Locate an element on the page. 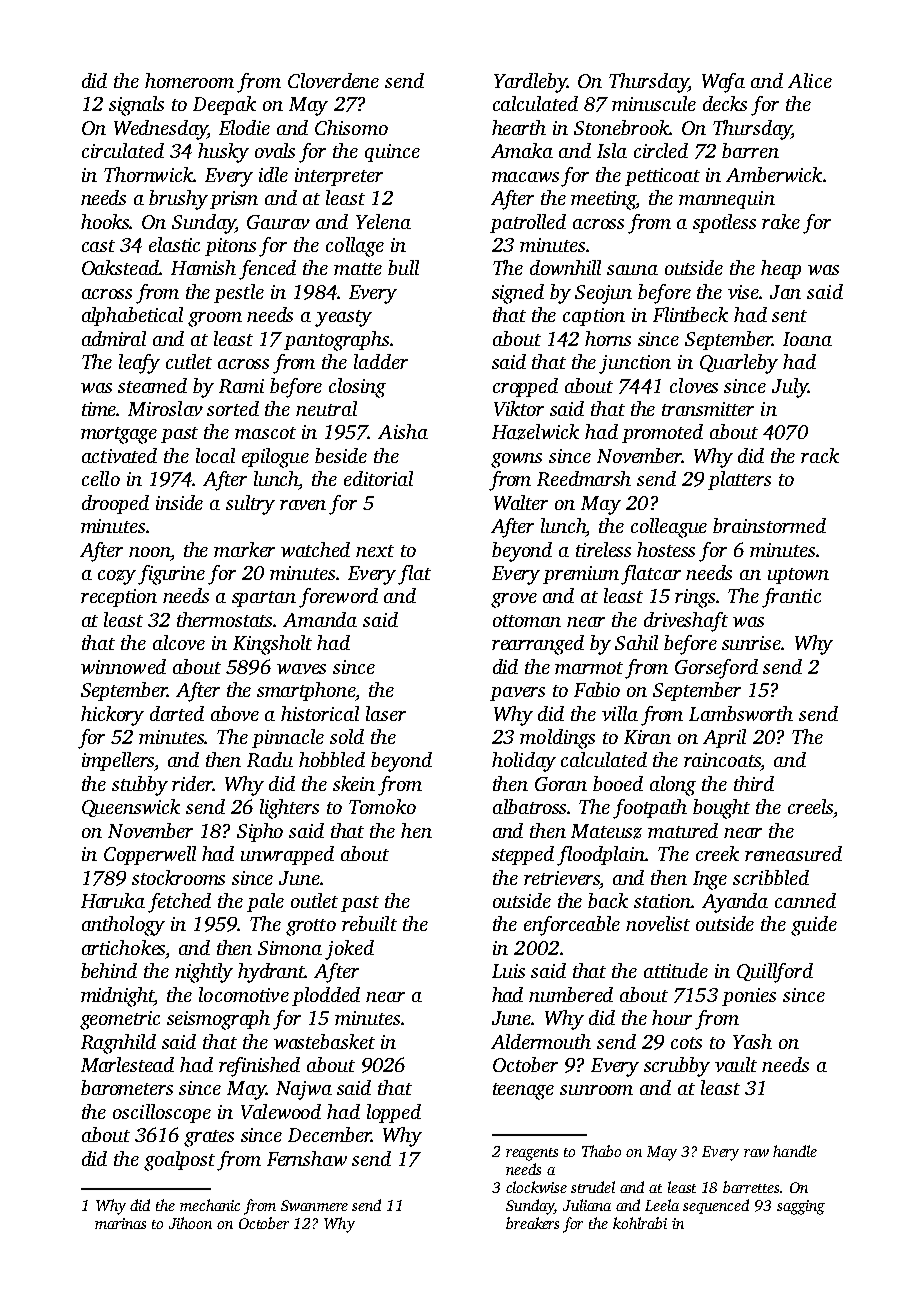  Yardleby is located at coordinates (530, 83).
